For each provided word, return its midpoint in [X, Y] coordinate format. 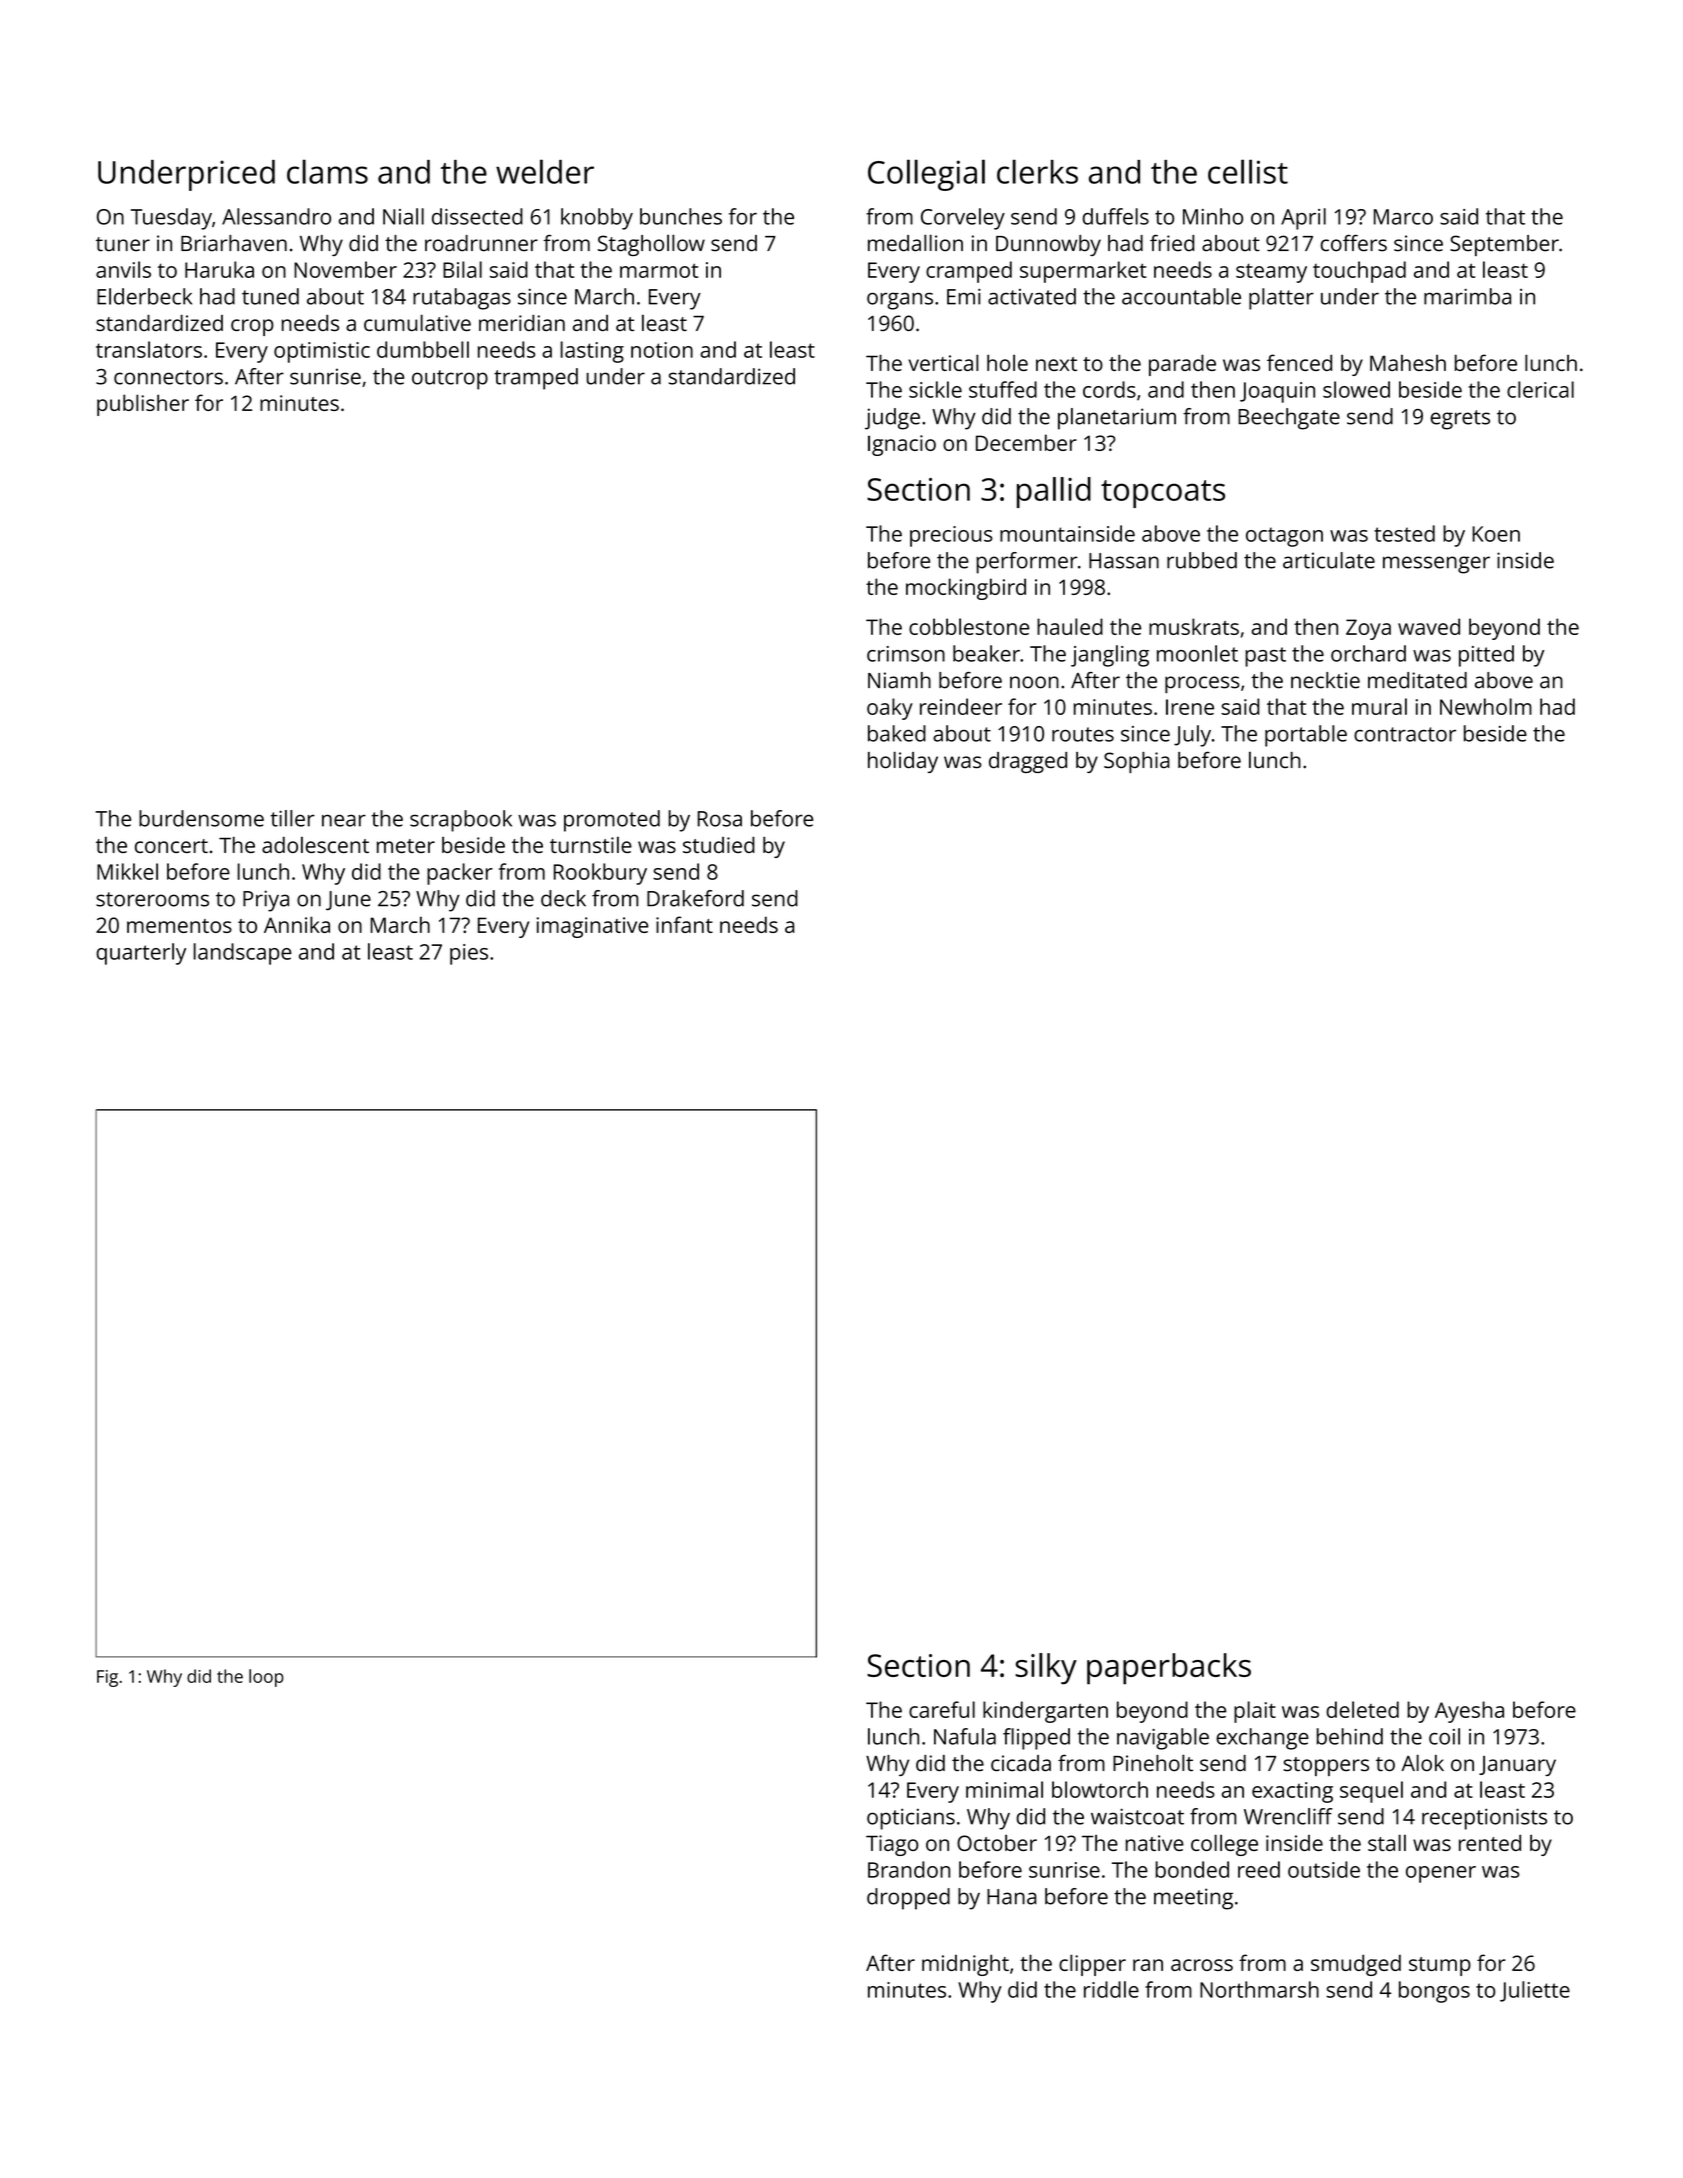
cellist [1248, 171]
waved [1429, 626]
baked [897, 733]
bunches [681, 216]
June [348, 901]
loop [266, 1678]
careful [942, 1709]
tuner [123, 244]
